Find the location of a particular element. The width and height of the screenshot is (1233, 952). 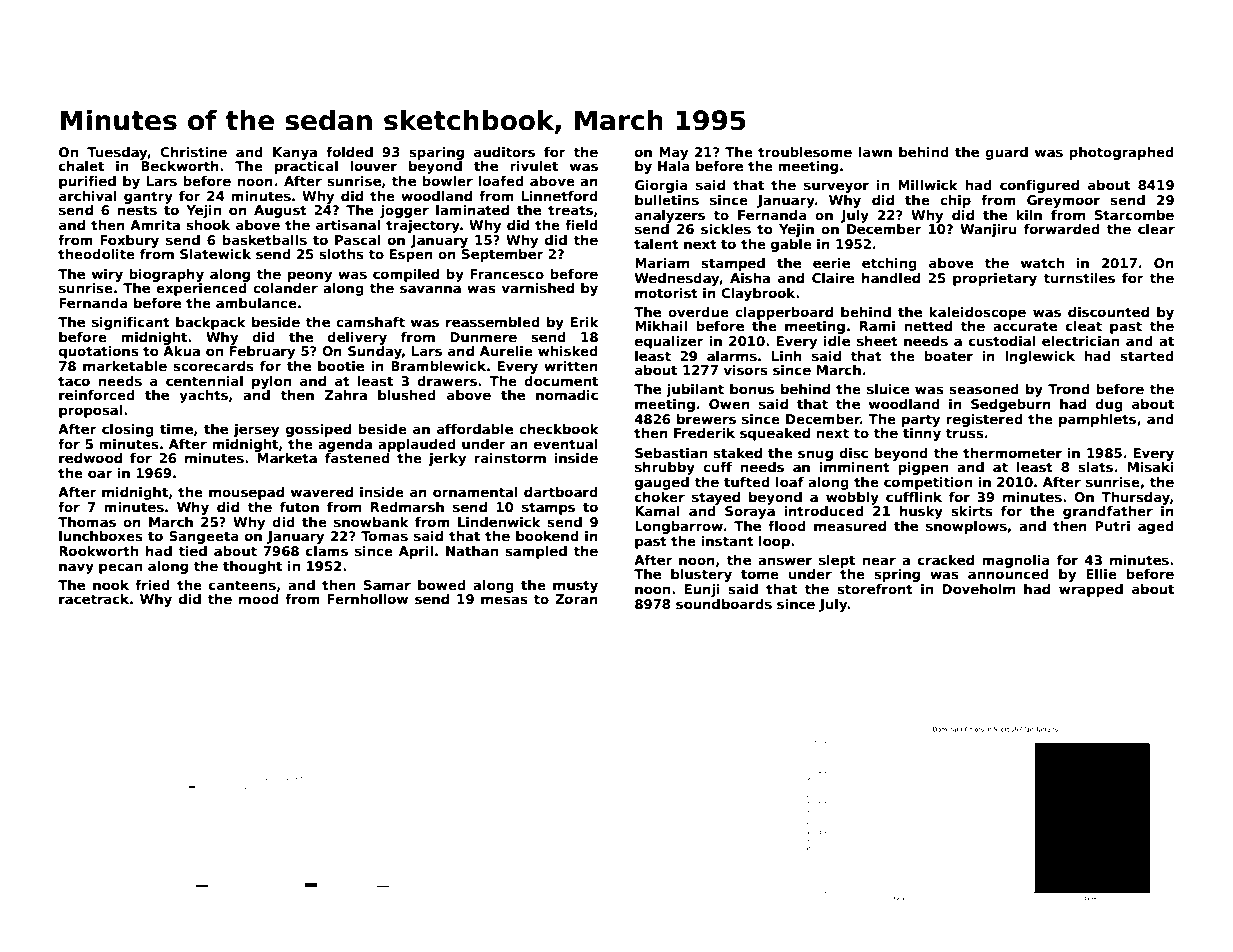

wrapped is located at coordinates (1091, 590).
